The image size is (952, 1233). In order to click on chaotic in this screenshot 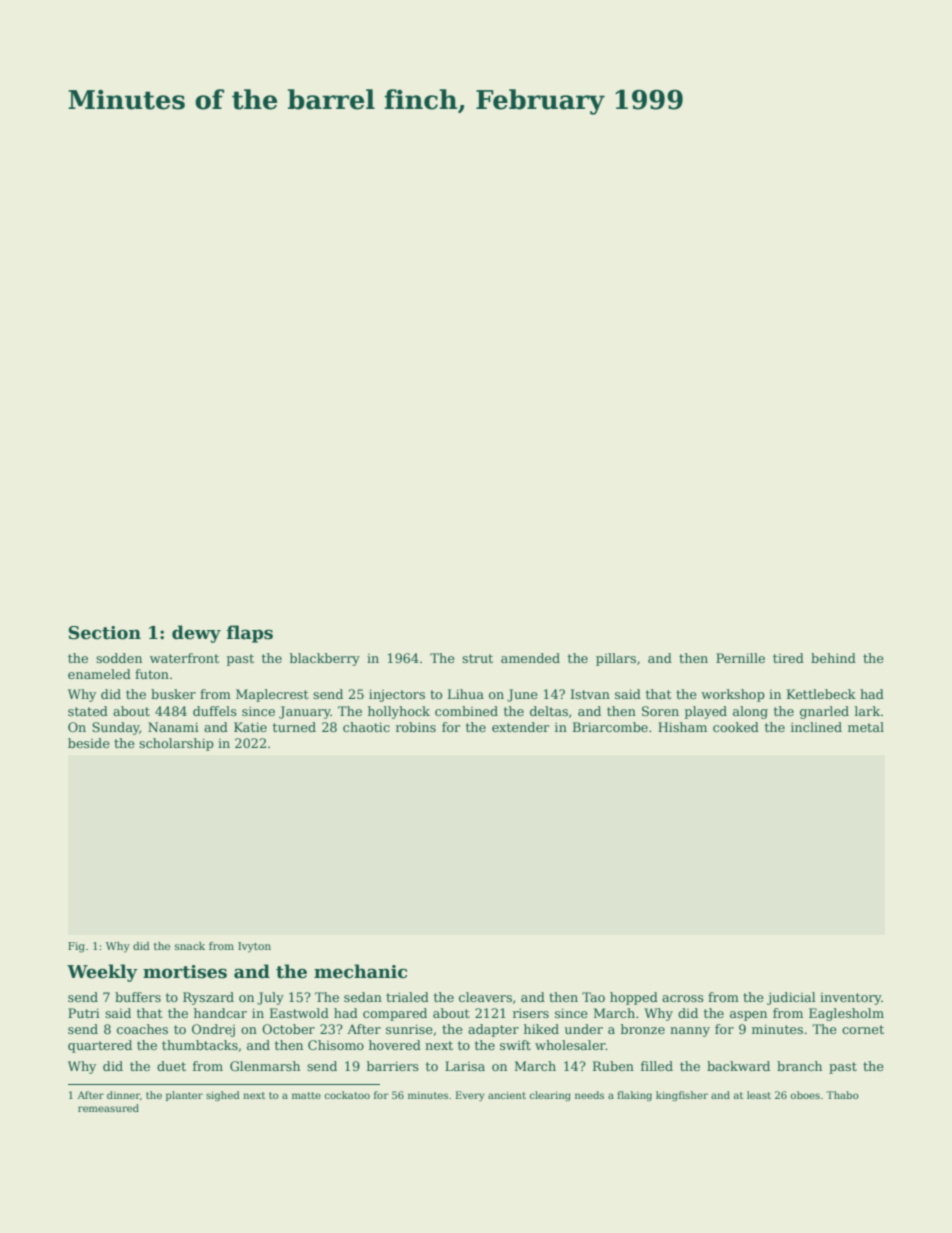, I will do `click(366, 727)`.
